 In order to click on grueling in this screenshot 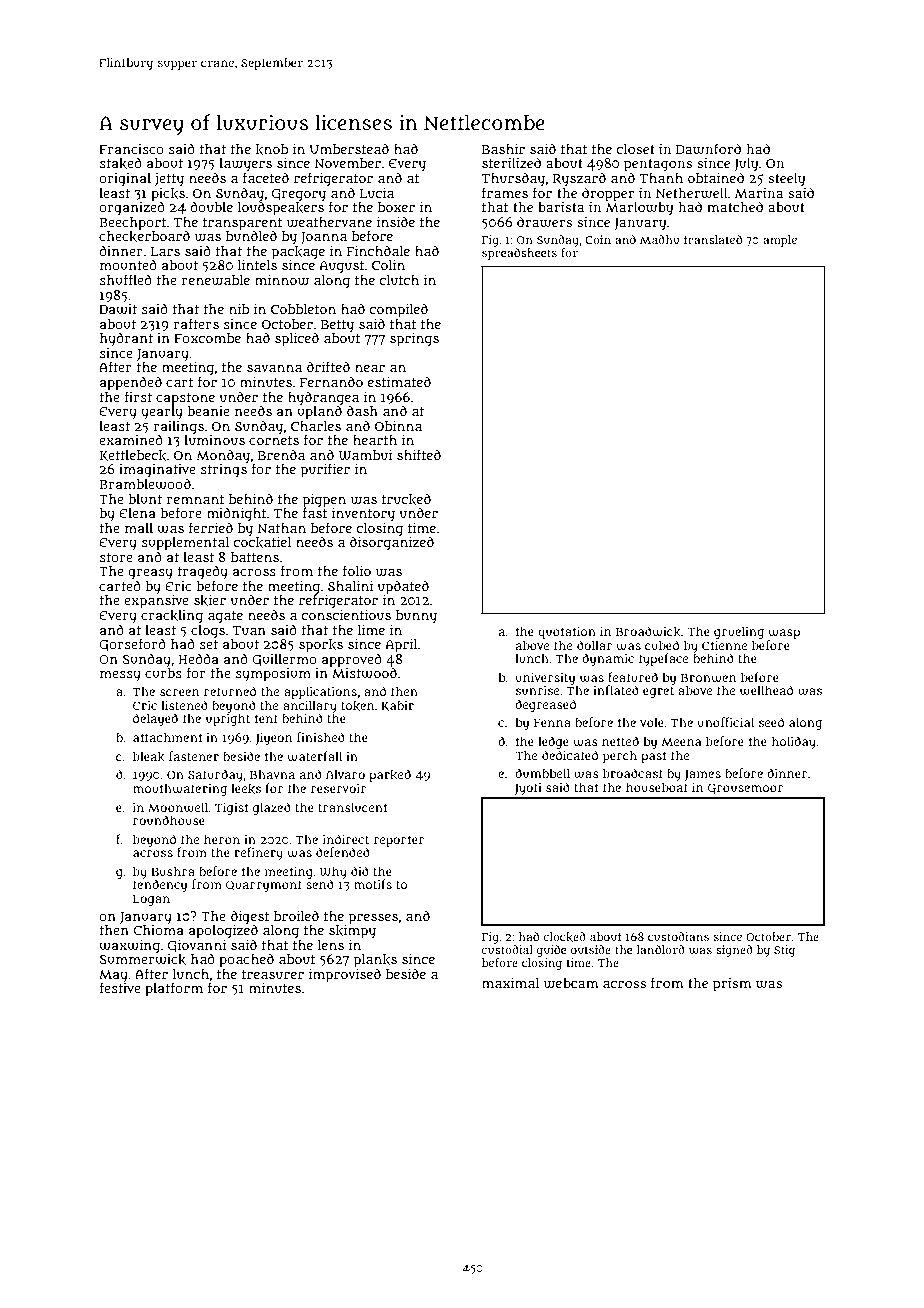, I will do `click(739, 632)`.
